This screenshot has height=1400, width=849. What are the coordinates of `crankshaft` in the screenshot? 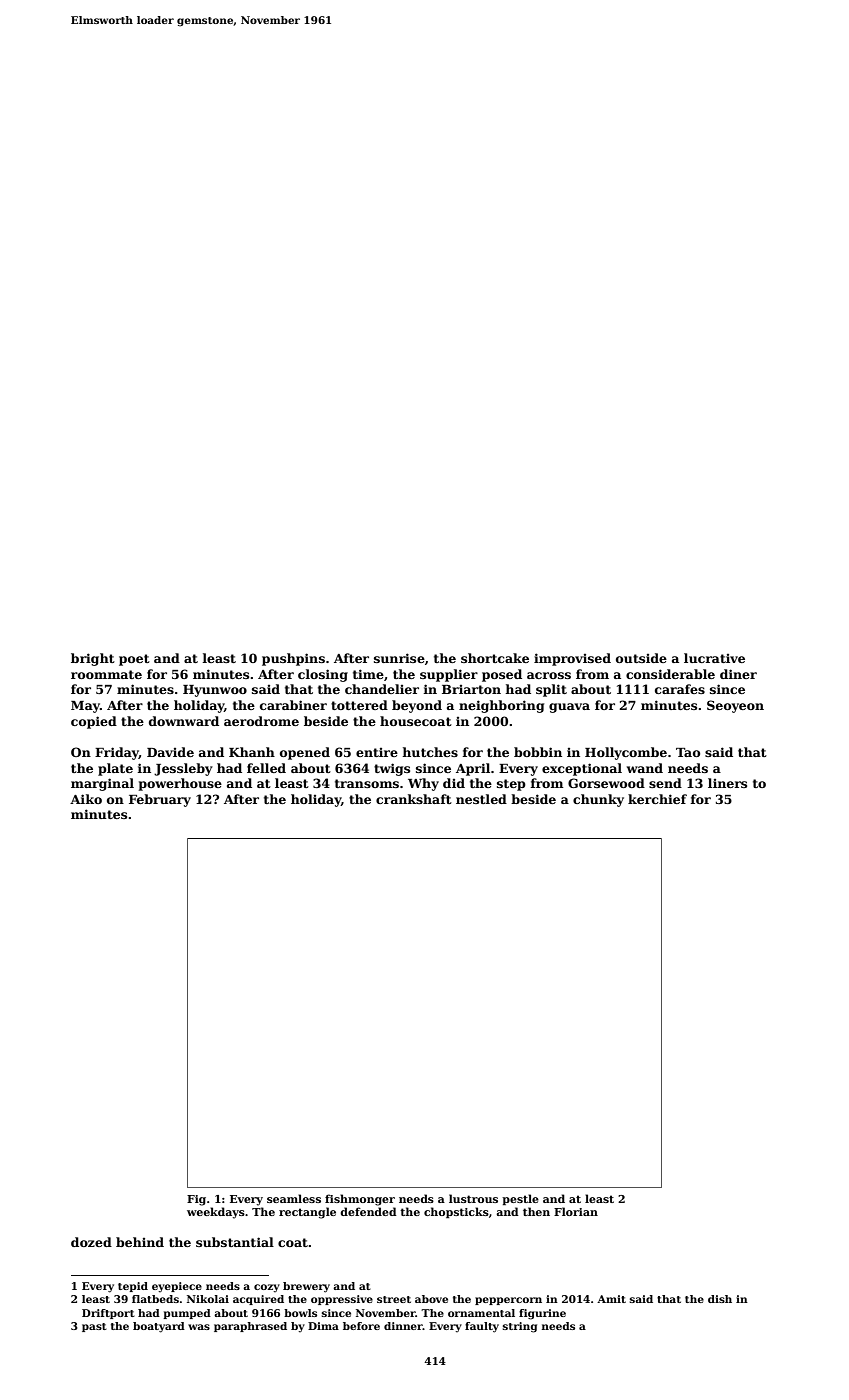 It's located at (414, 799).
